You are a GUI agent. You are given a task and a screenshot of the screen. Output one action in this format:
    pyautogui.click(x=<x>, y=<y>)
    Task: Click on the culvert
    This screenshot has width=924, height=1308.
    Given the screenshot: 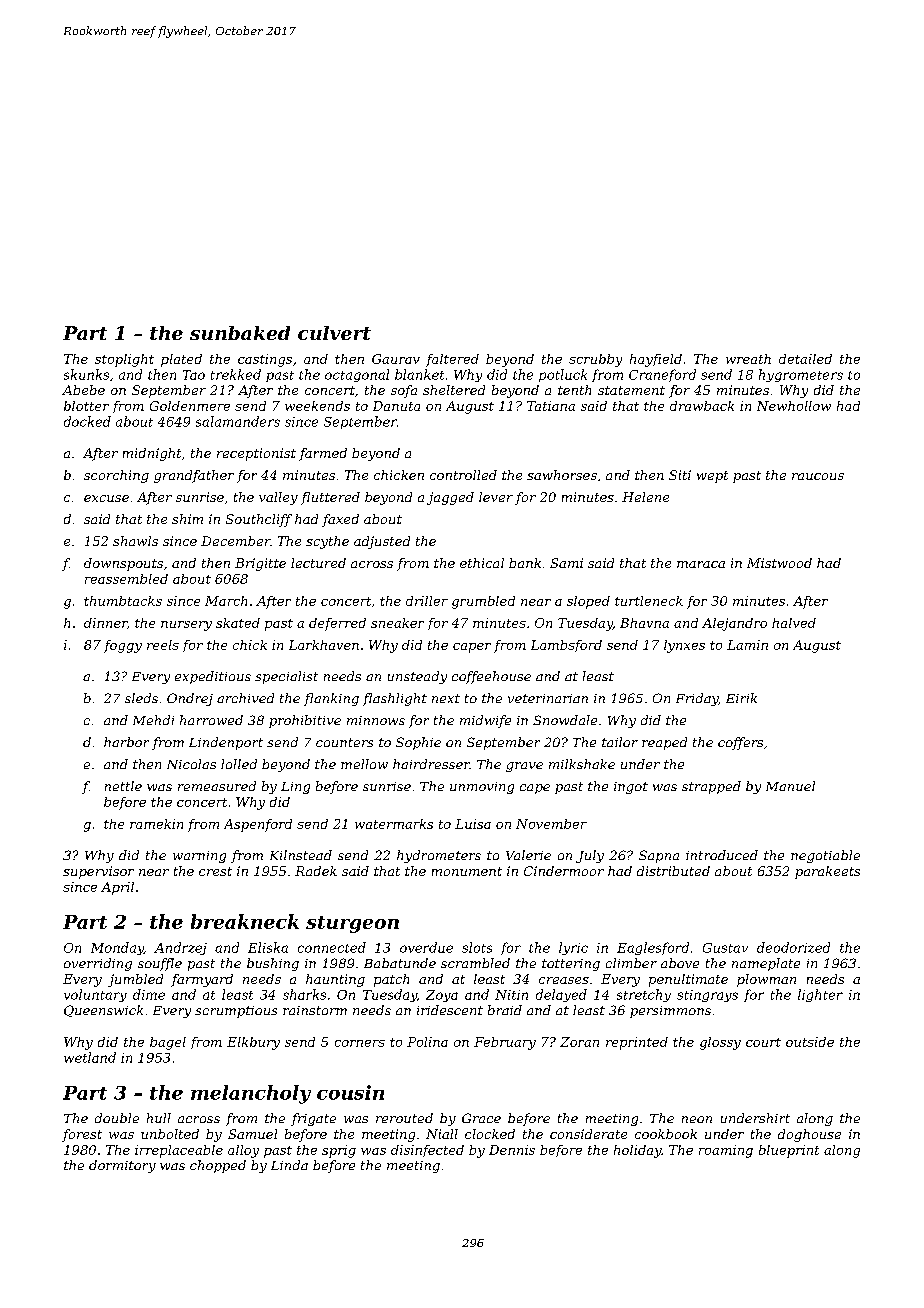 What is the action you would take?
    pyautogui.click(x=334, y=333)
